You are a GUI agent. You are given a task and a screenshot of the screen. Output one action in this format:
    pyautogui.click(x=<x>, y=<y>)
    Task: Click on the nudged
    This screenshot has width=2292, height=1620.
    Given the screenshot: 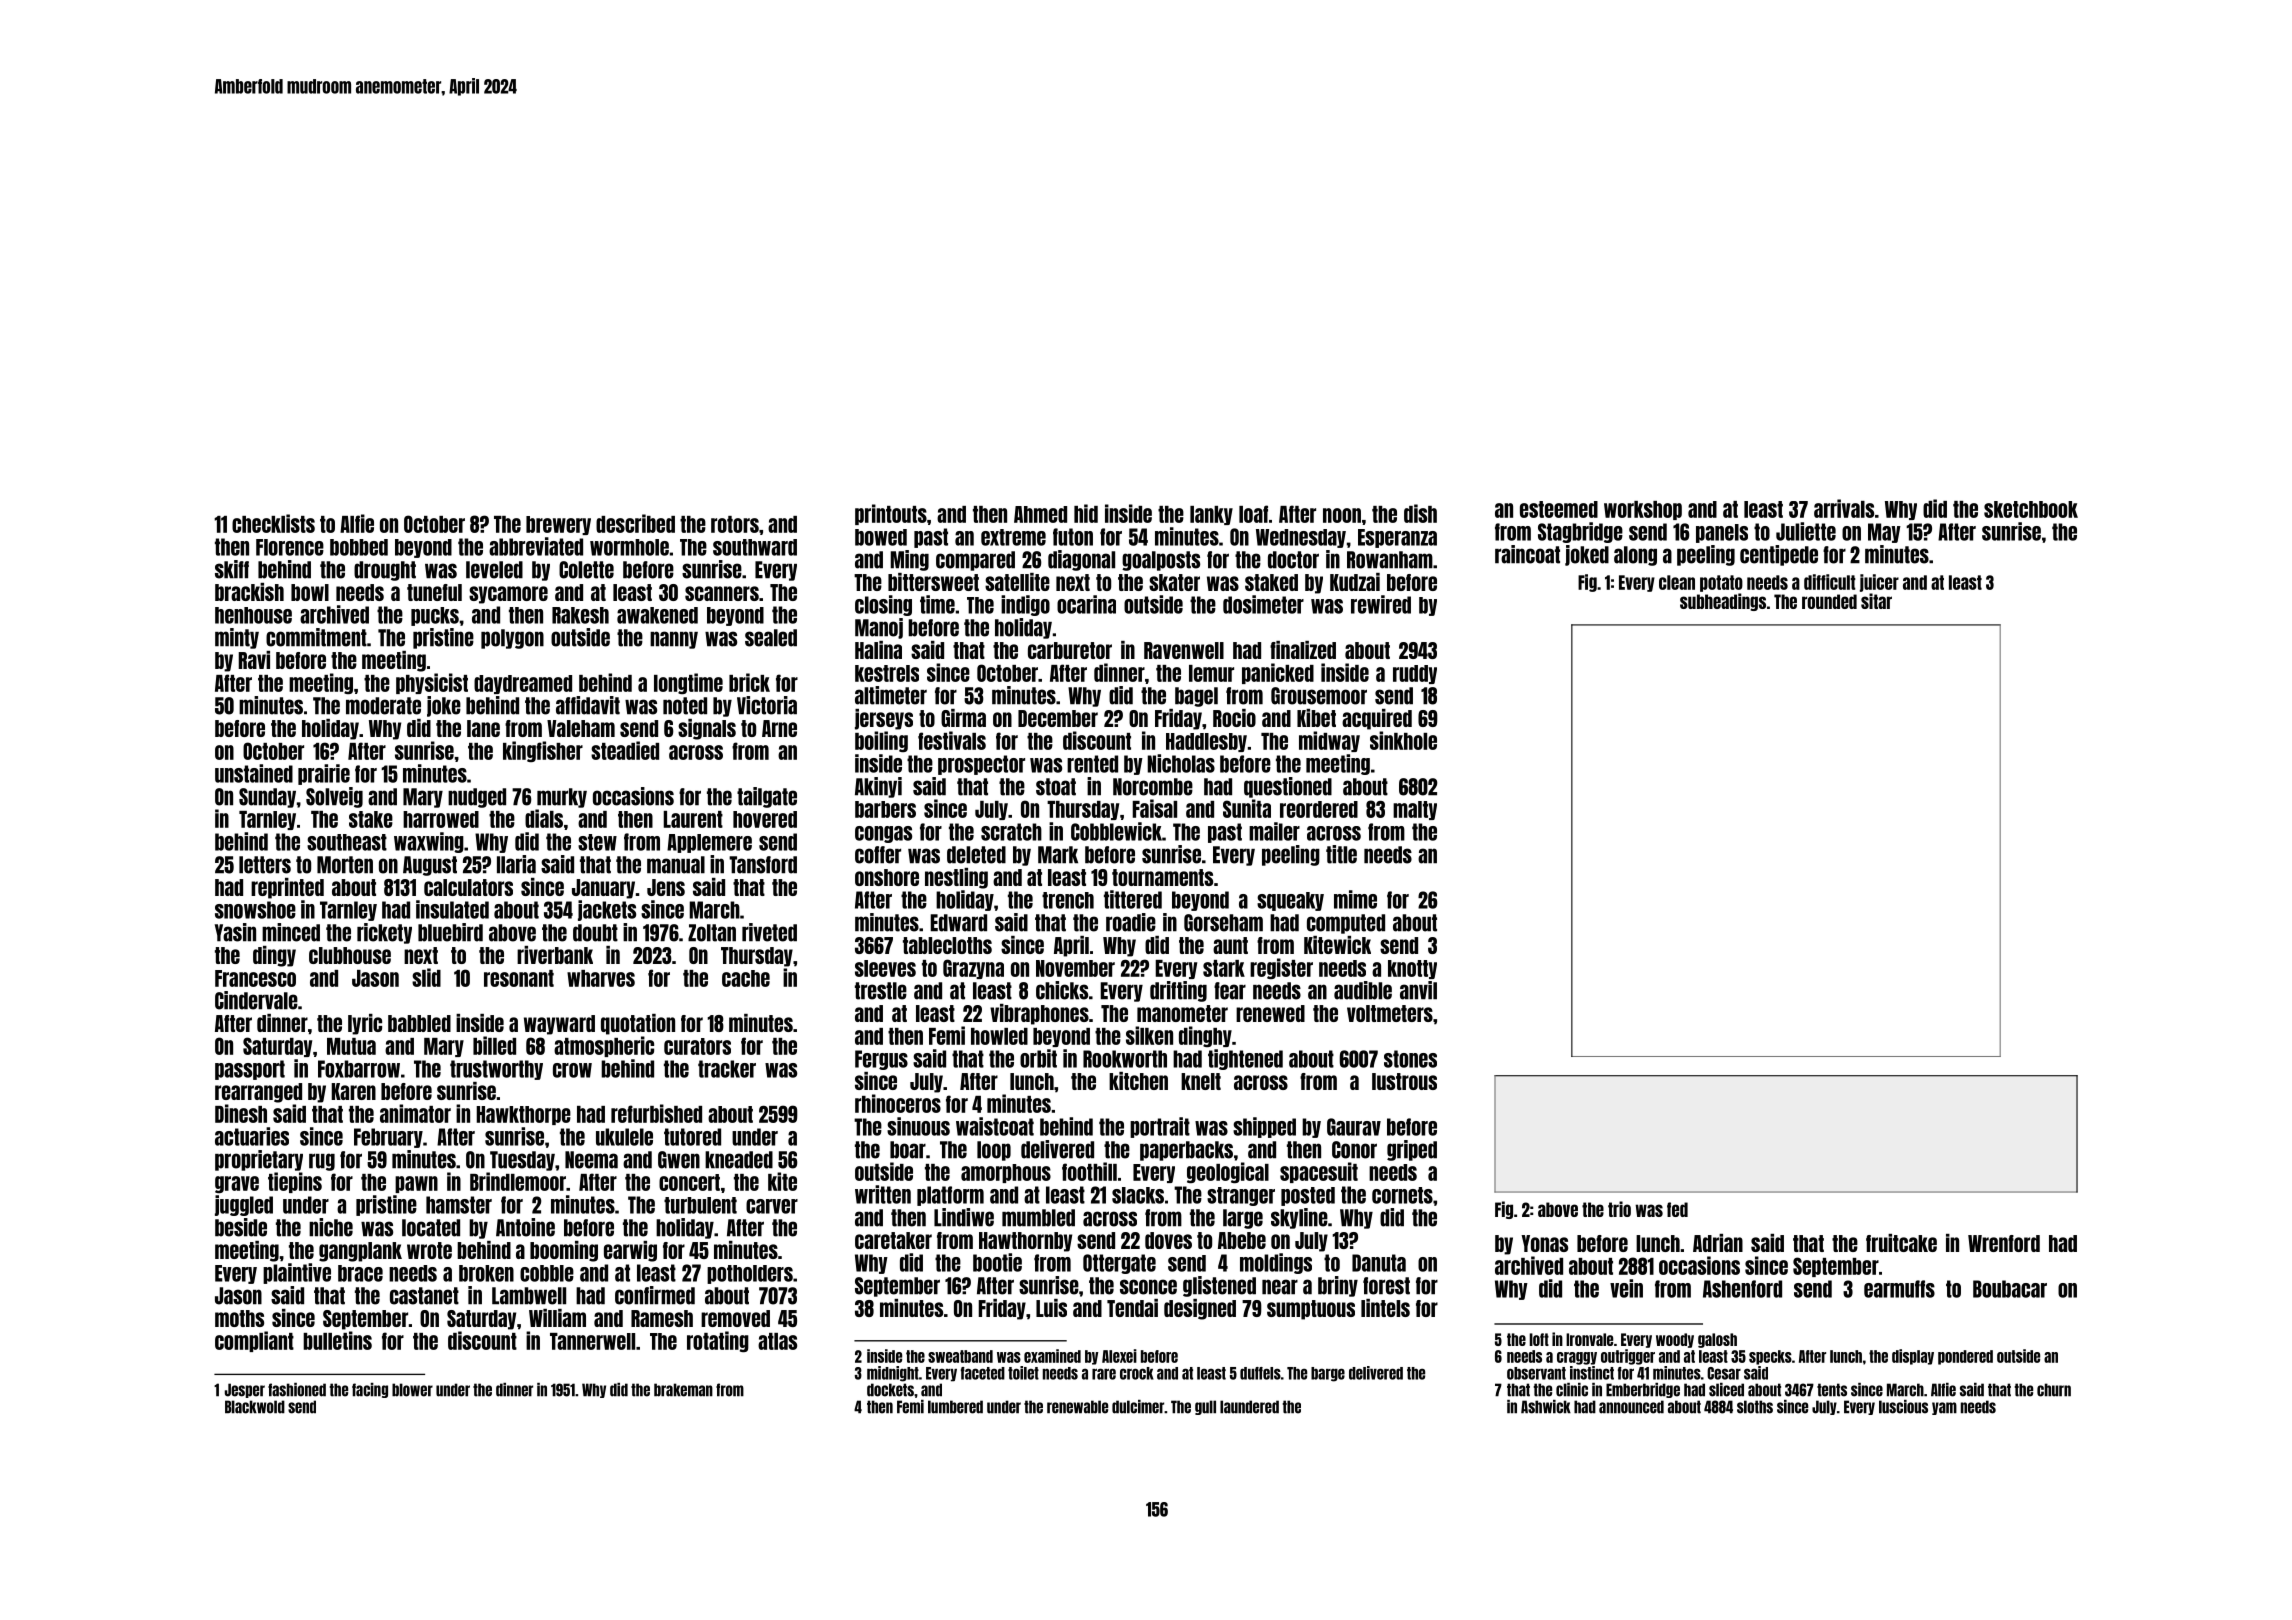 What is the action you would take?
    pyautogui.click(x=477, y=798)
